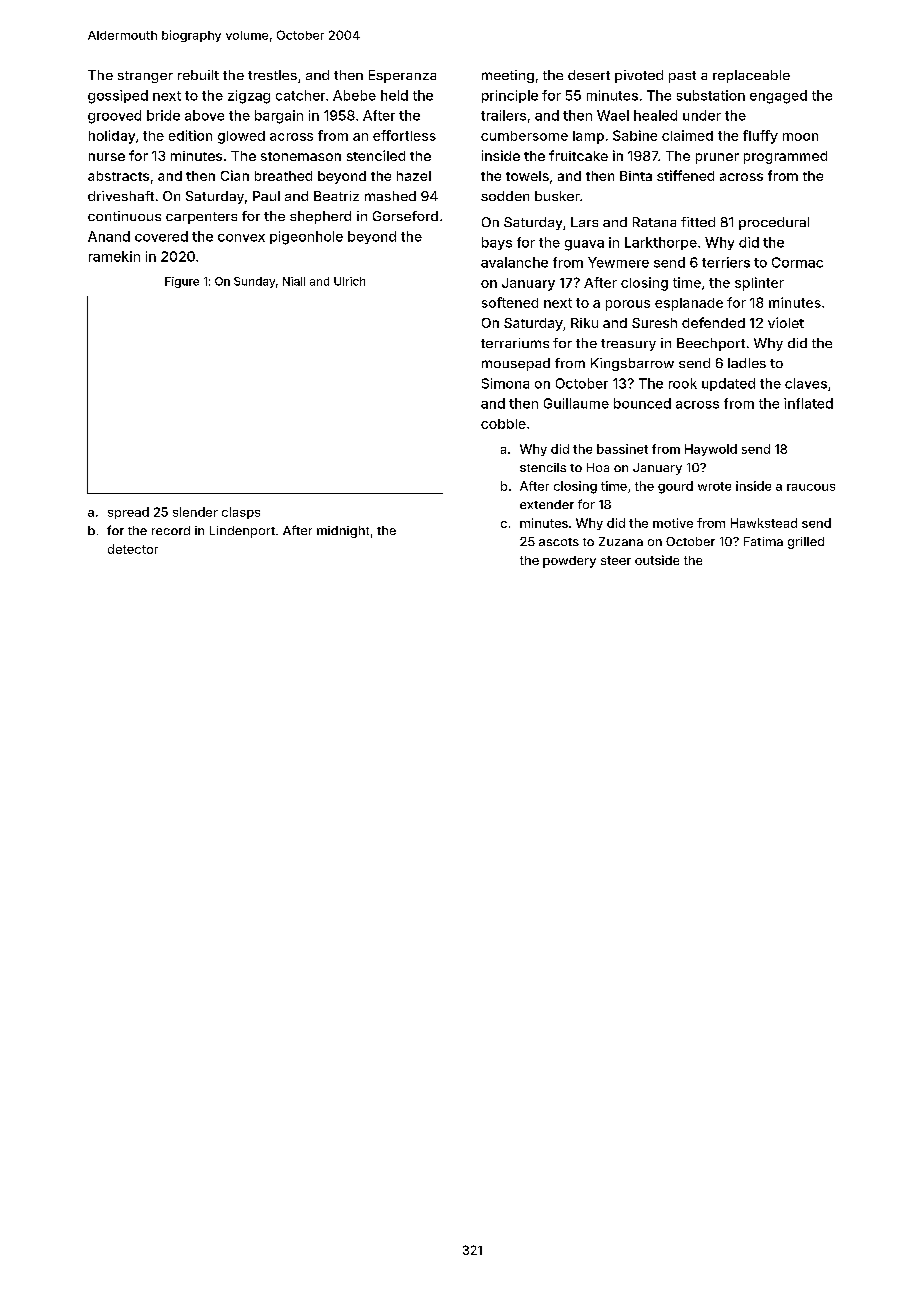 The height and width of the page is (1308, 924). Describe the element at coordinates (414, 176) in the page. I see `hazel` at that location.
